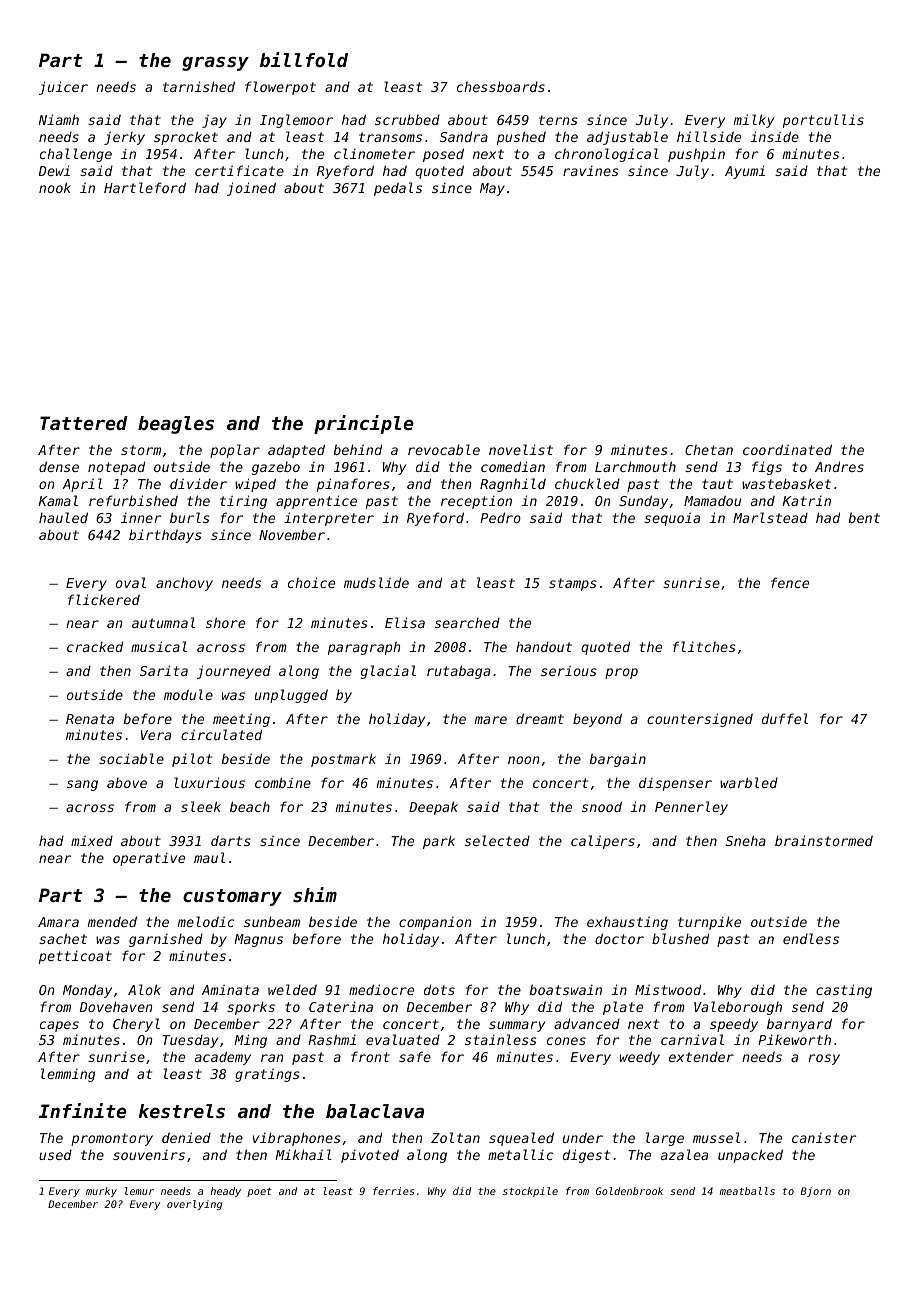 The width and height of the screenshot is (924, 1308). Describe the element at coordinates (101, 1192) in the screenshot. I see `murky` at that location.
